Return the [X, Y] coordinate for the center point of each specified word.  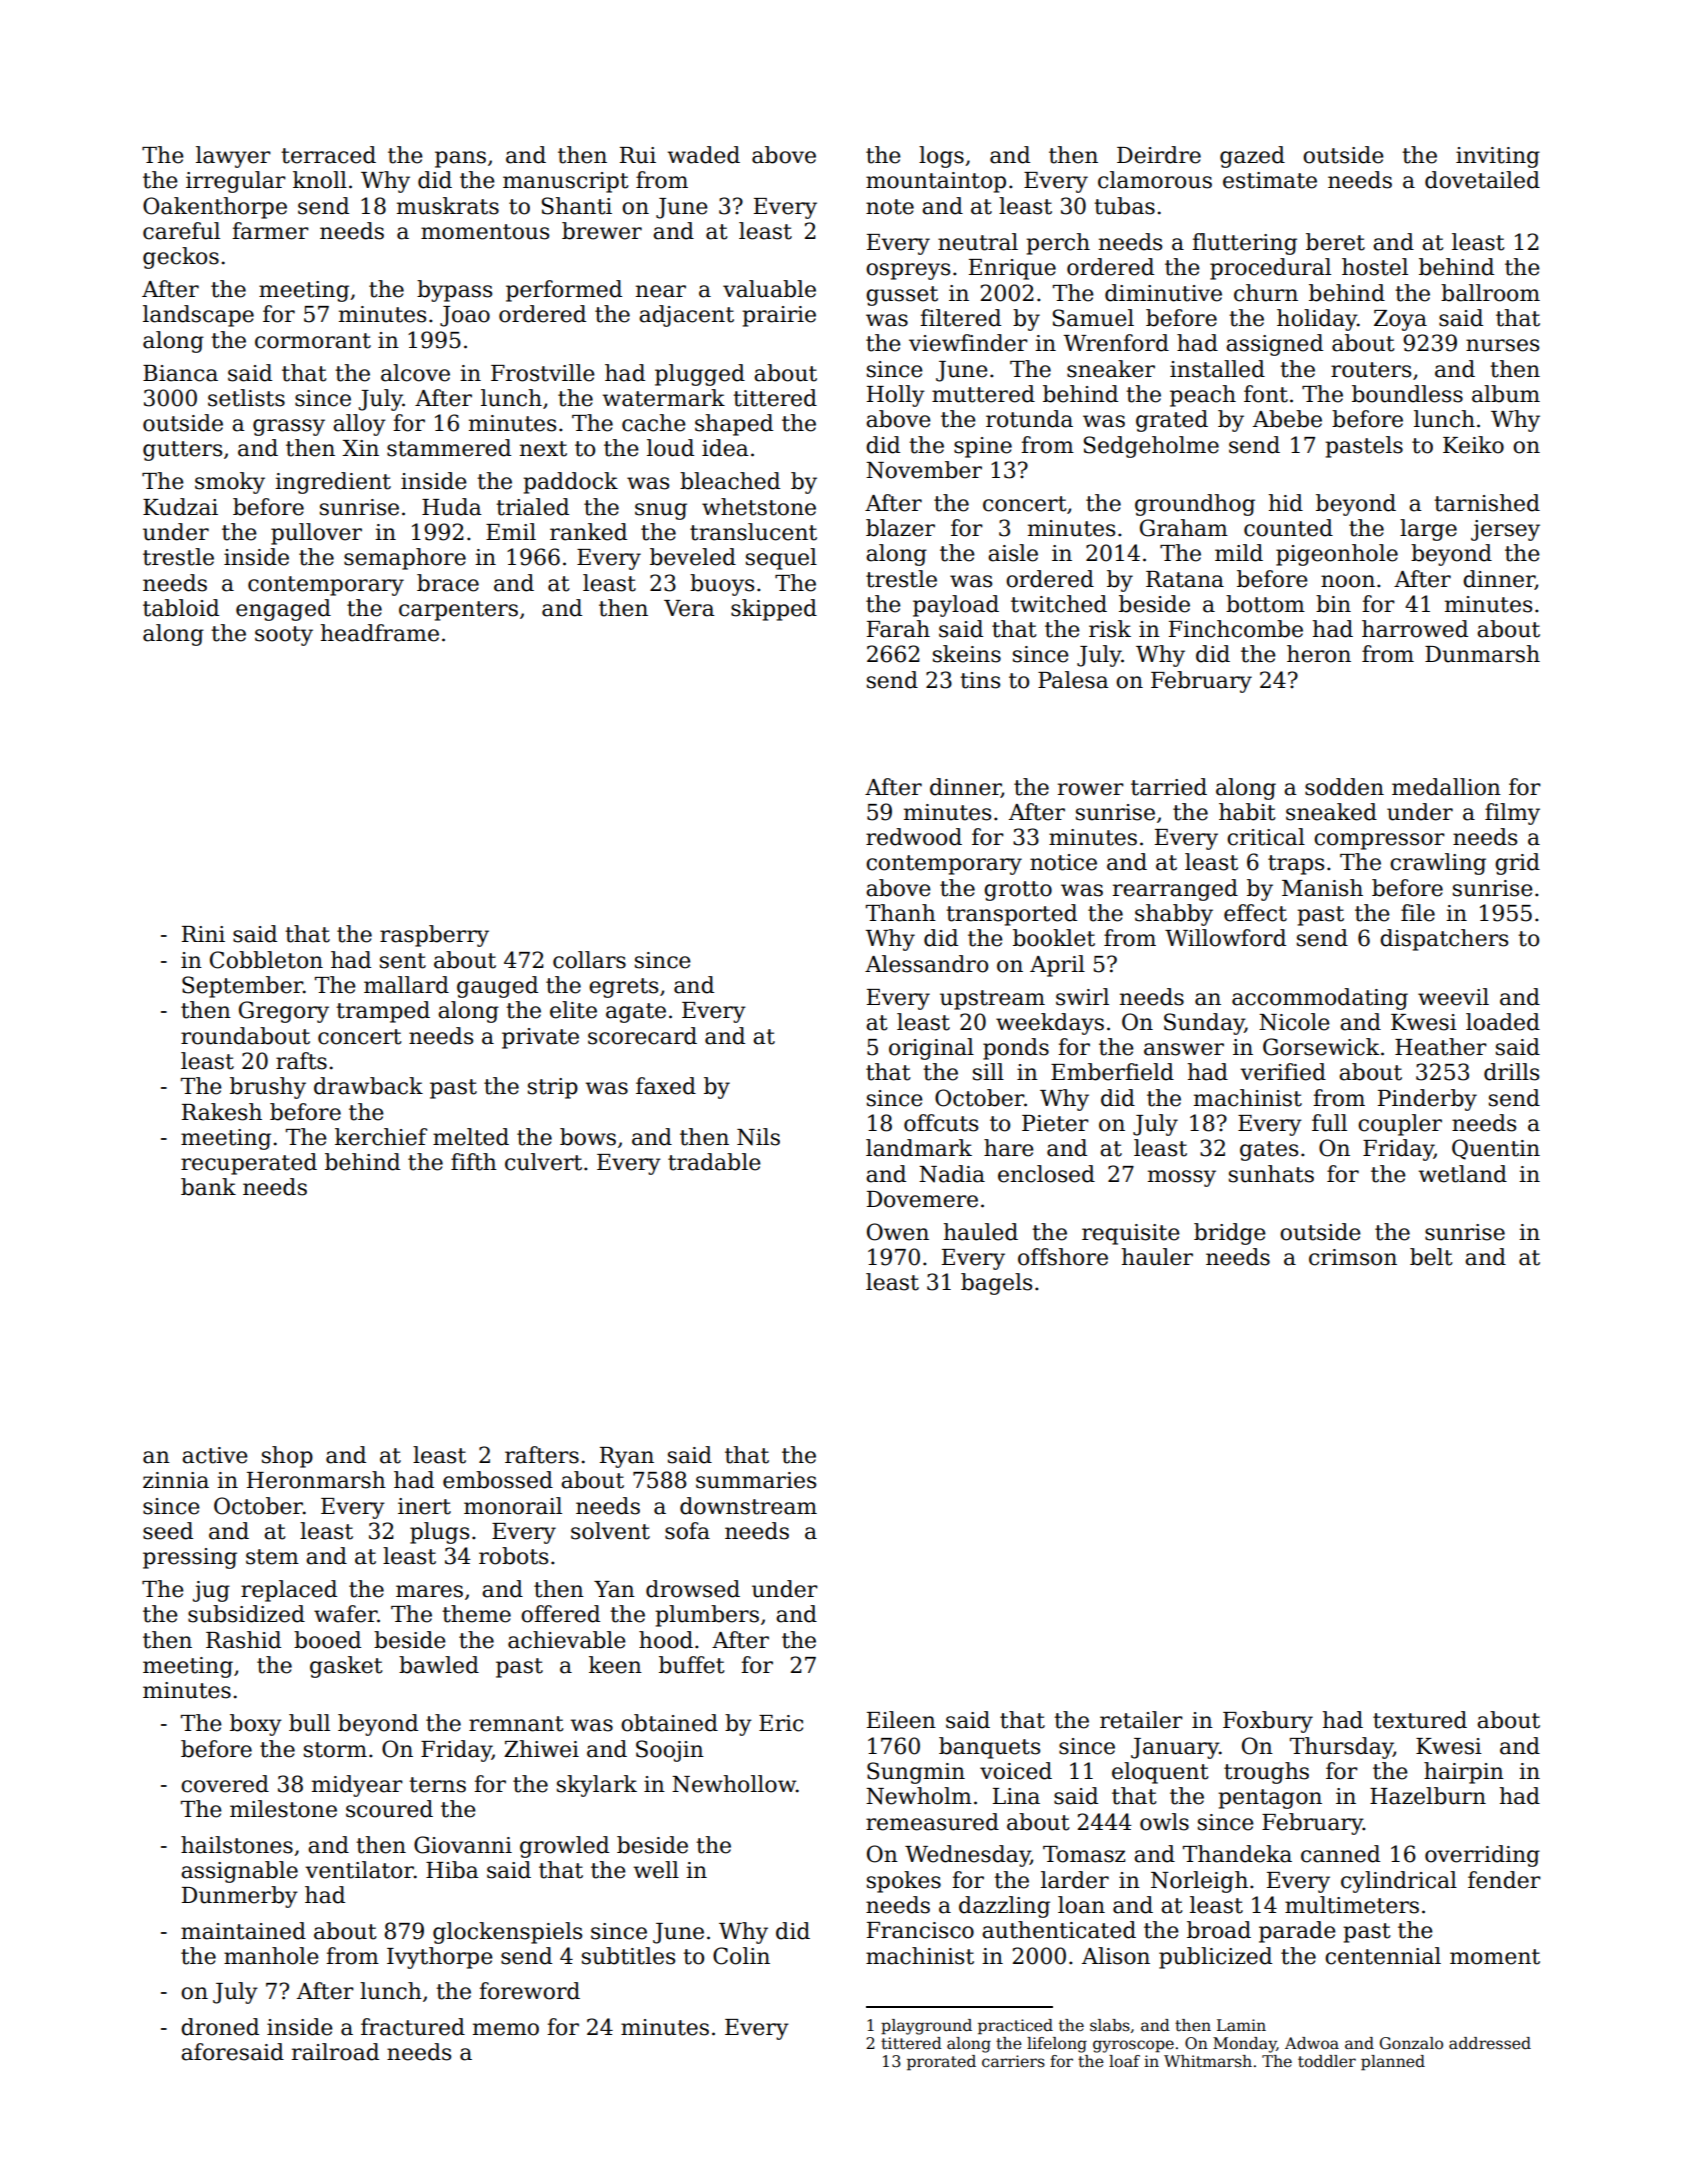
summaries [756, 1480]
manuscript [566, 182]
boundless [1407, 394]
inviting [1498, 157]
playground [926, 2027]
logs [941, 157]
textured [1420, 1720]
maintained [243, 1931]
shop [287, 1457]
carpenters [458, 611]
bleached [730, 481]
